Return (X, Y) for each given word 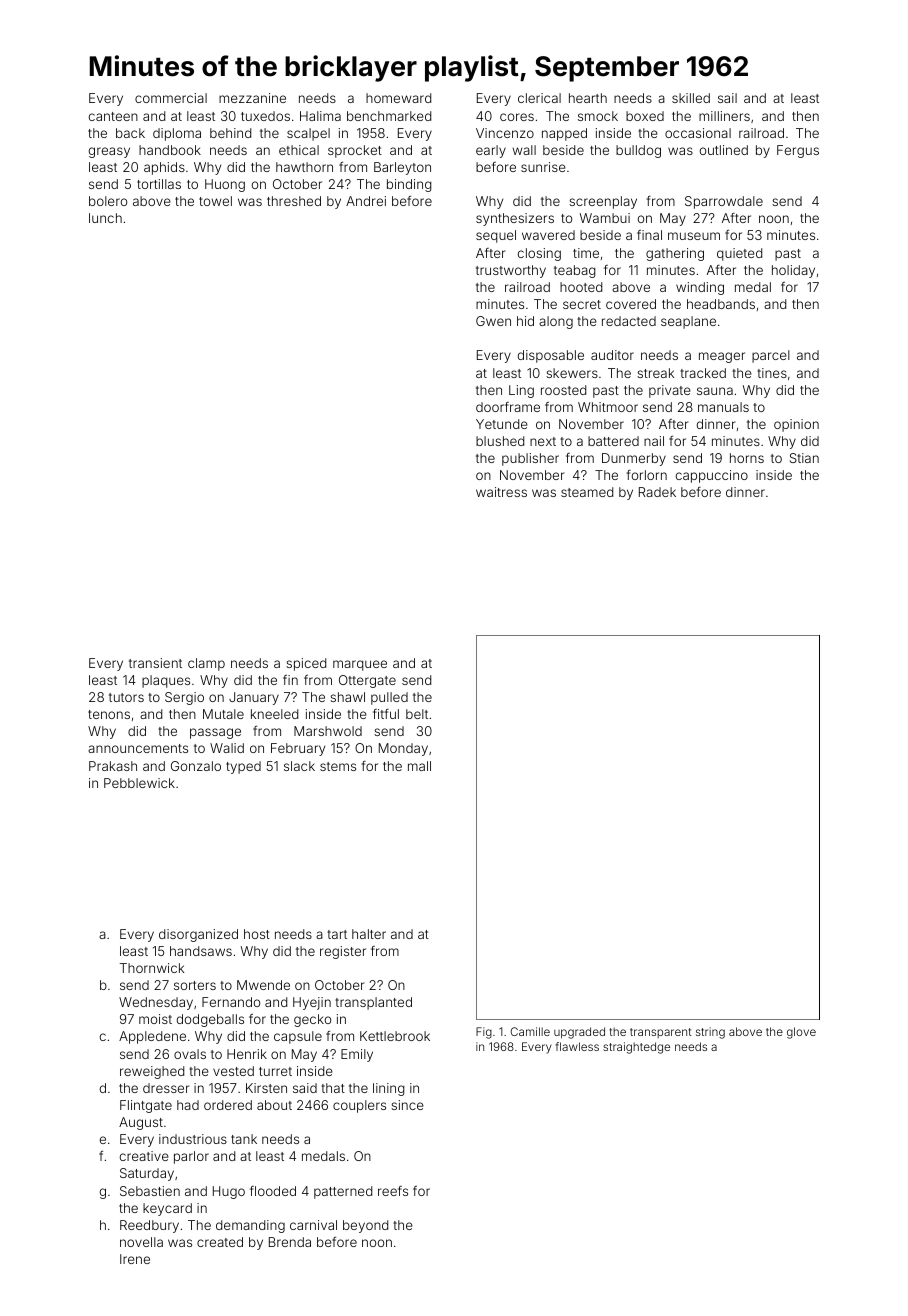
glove (801, 1033)
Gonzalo (196, 766)
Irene (135, 1259)
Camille (530, 1031)
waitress (501, 492)
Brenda (290, 1242)
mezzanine (252, 98)
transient (155, 663)
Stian (804, 458)
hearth (588, 98)
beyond (365, 1226)
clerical (539, 98)
